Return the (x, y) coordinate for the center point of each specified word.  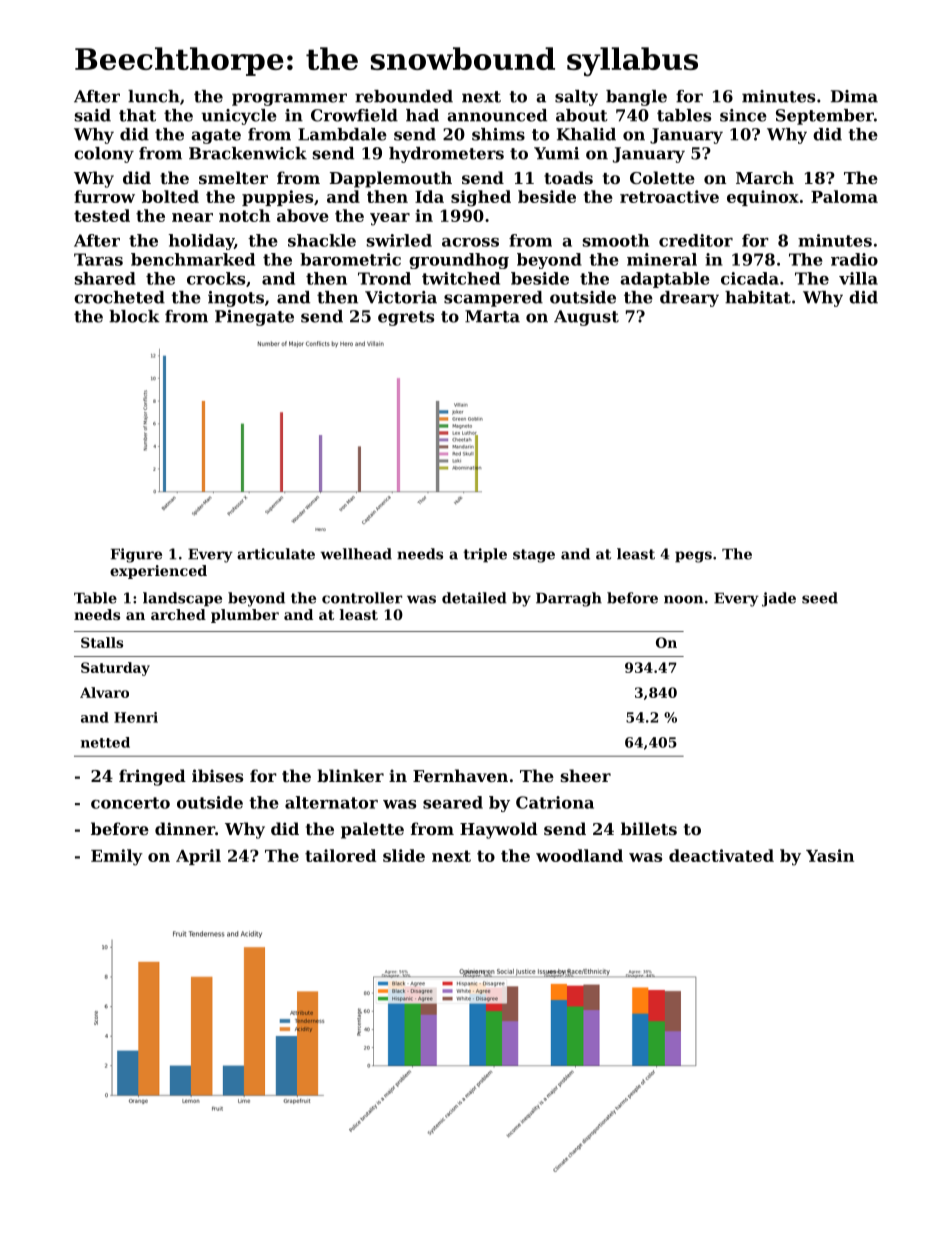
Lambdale (342, 134)
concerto (130, 803)
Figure (136, 555)
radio (854, 259)
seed (820, 598)
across (470, 242)
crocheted (119, 297)
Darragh (569, 599)
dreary (689, 299)
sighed (481, 198)
